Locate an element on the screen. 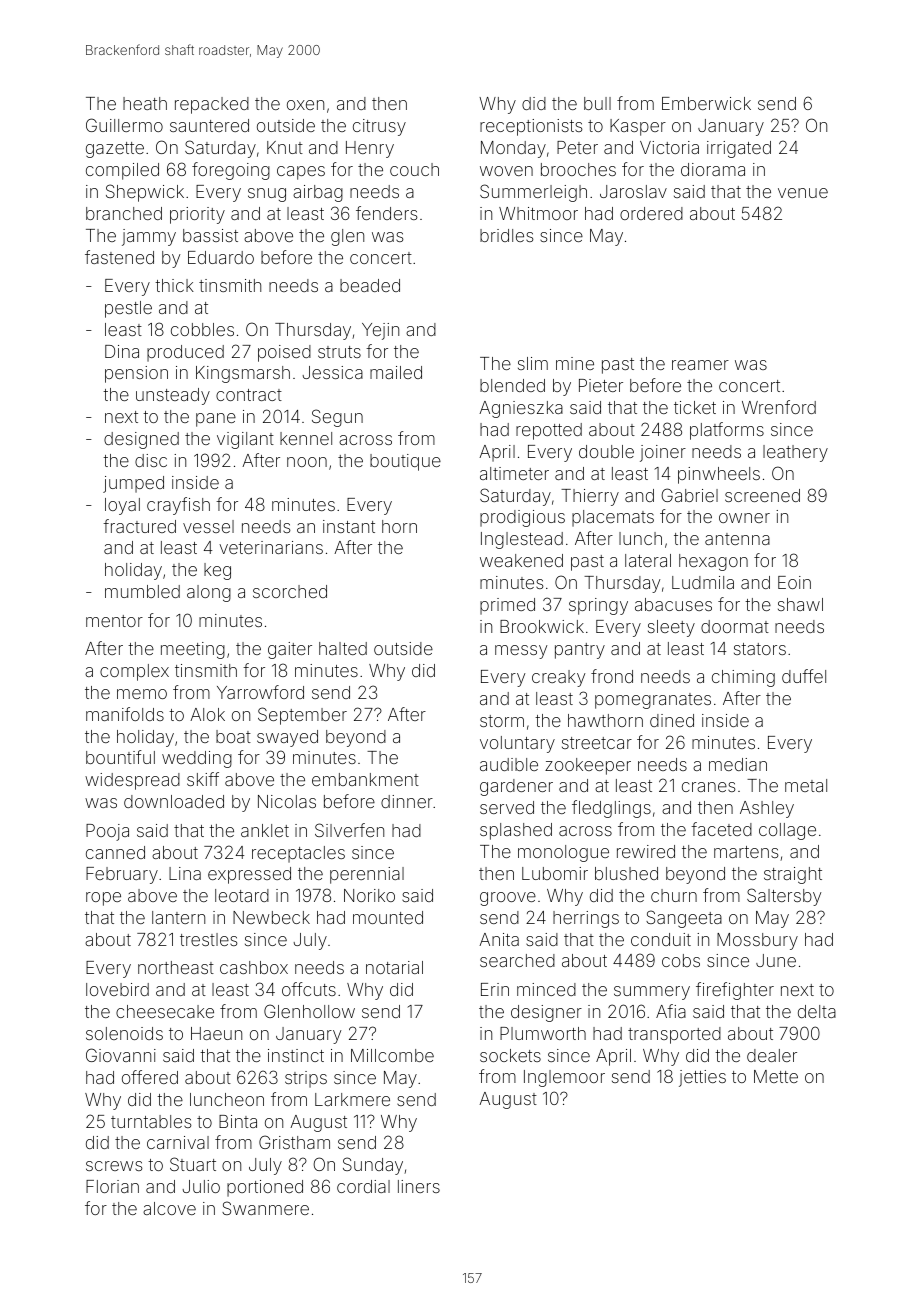 The image size is (924, 1314). duffel is located at coordinates (804, 676).
